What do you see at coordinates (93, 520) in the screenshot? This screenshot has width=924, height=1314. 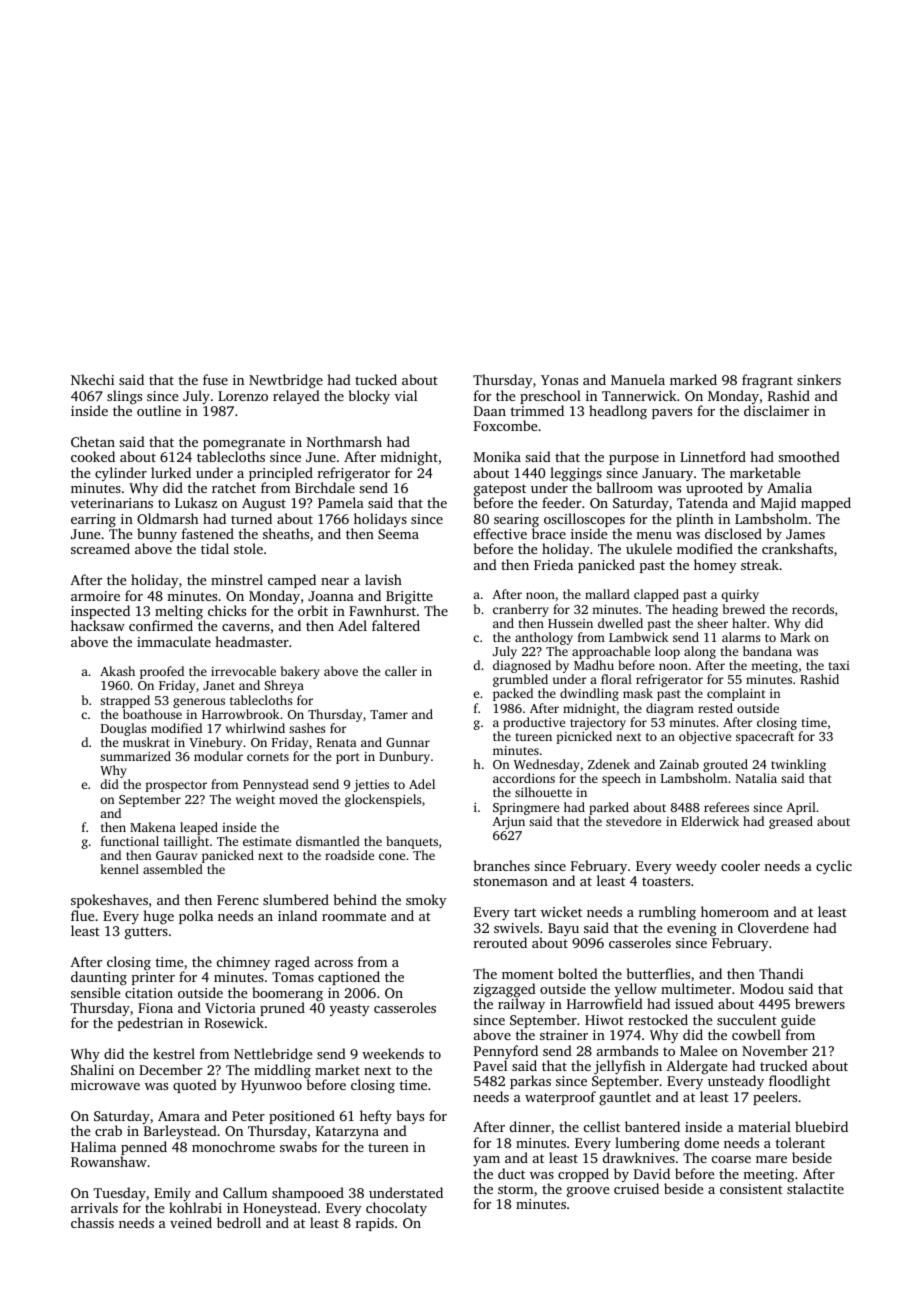 I see `earring` at bounding box center [93, 520].
